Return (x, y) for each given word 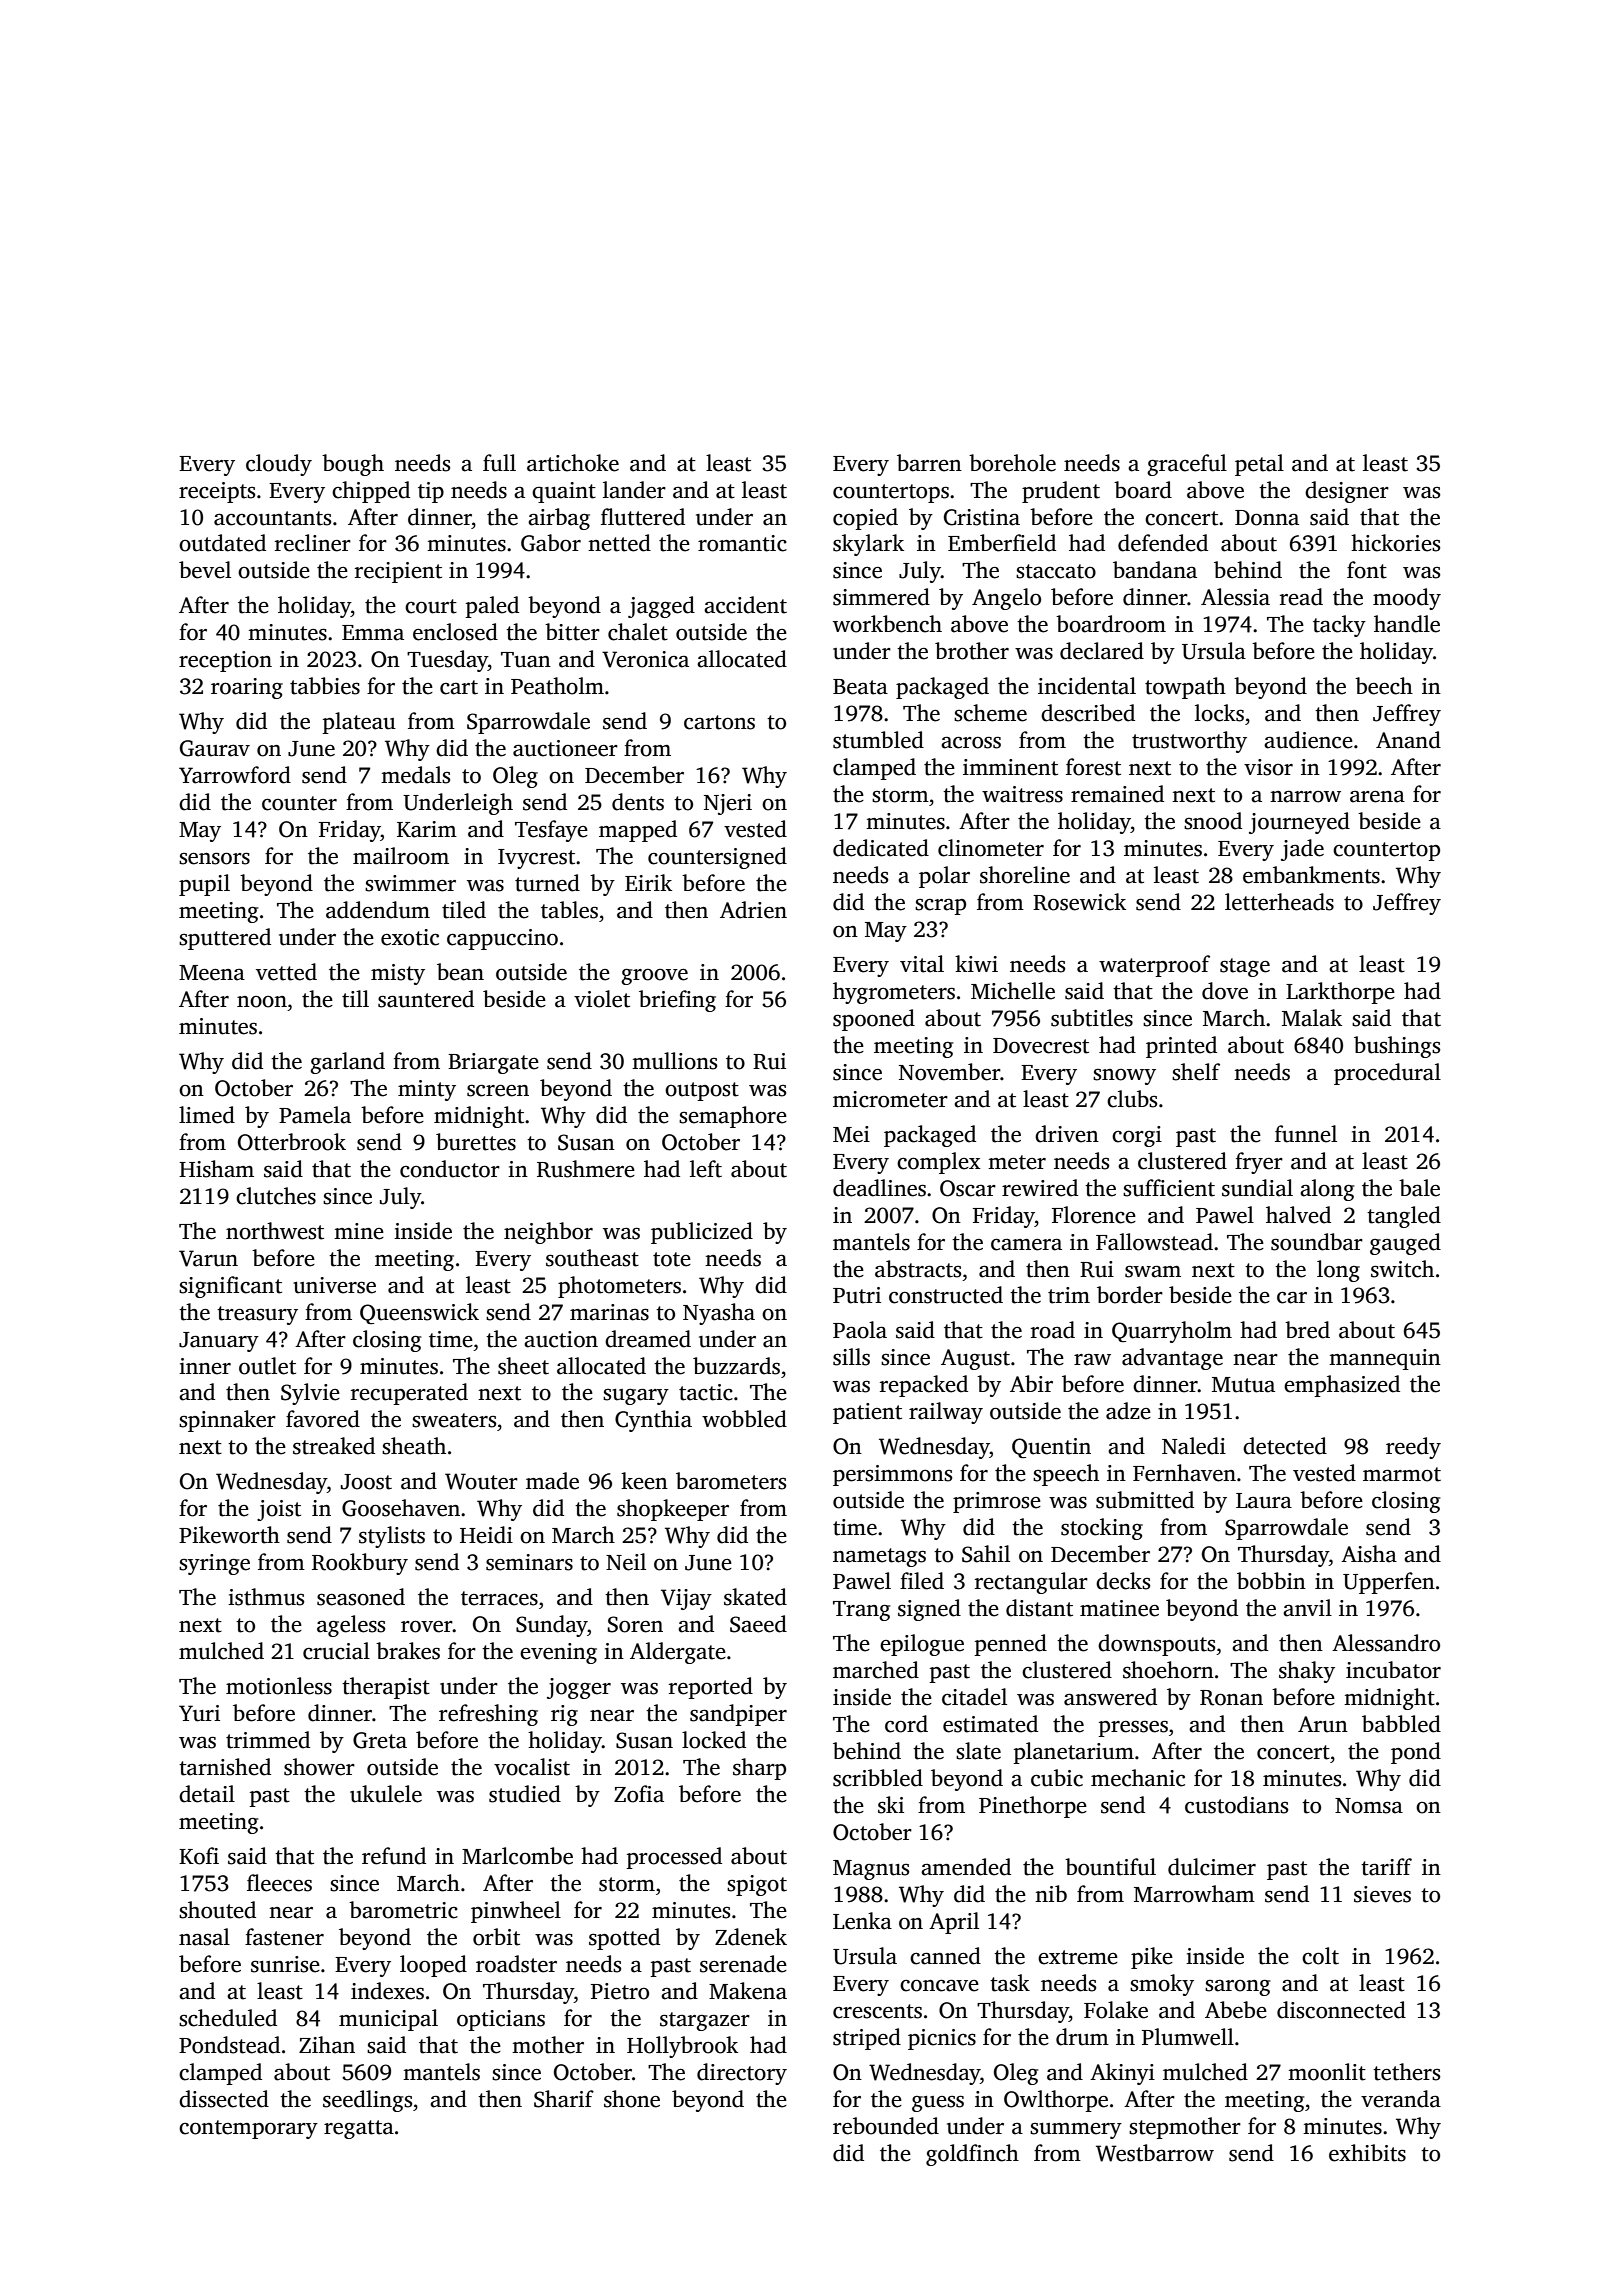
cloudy (279, 465)
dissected (224, 2099)
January (219, 1342)
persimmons (892, 1475)
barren (929, 463)
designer (1347, 492)
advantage (1172, 1359)
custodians (1236, 1805)
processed (674, 1858)
